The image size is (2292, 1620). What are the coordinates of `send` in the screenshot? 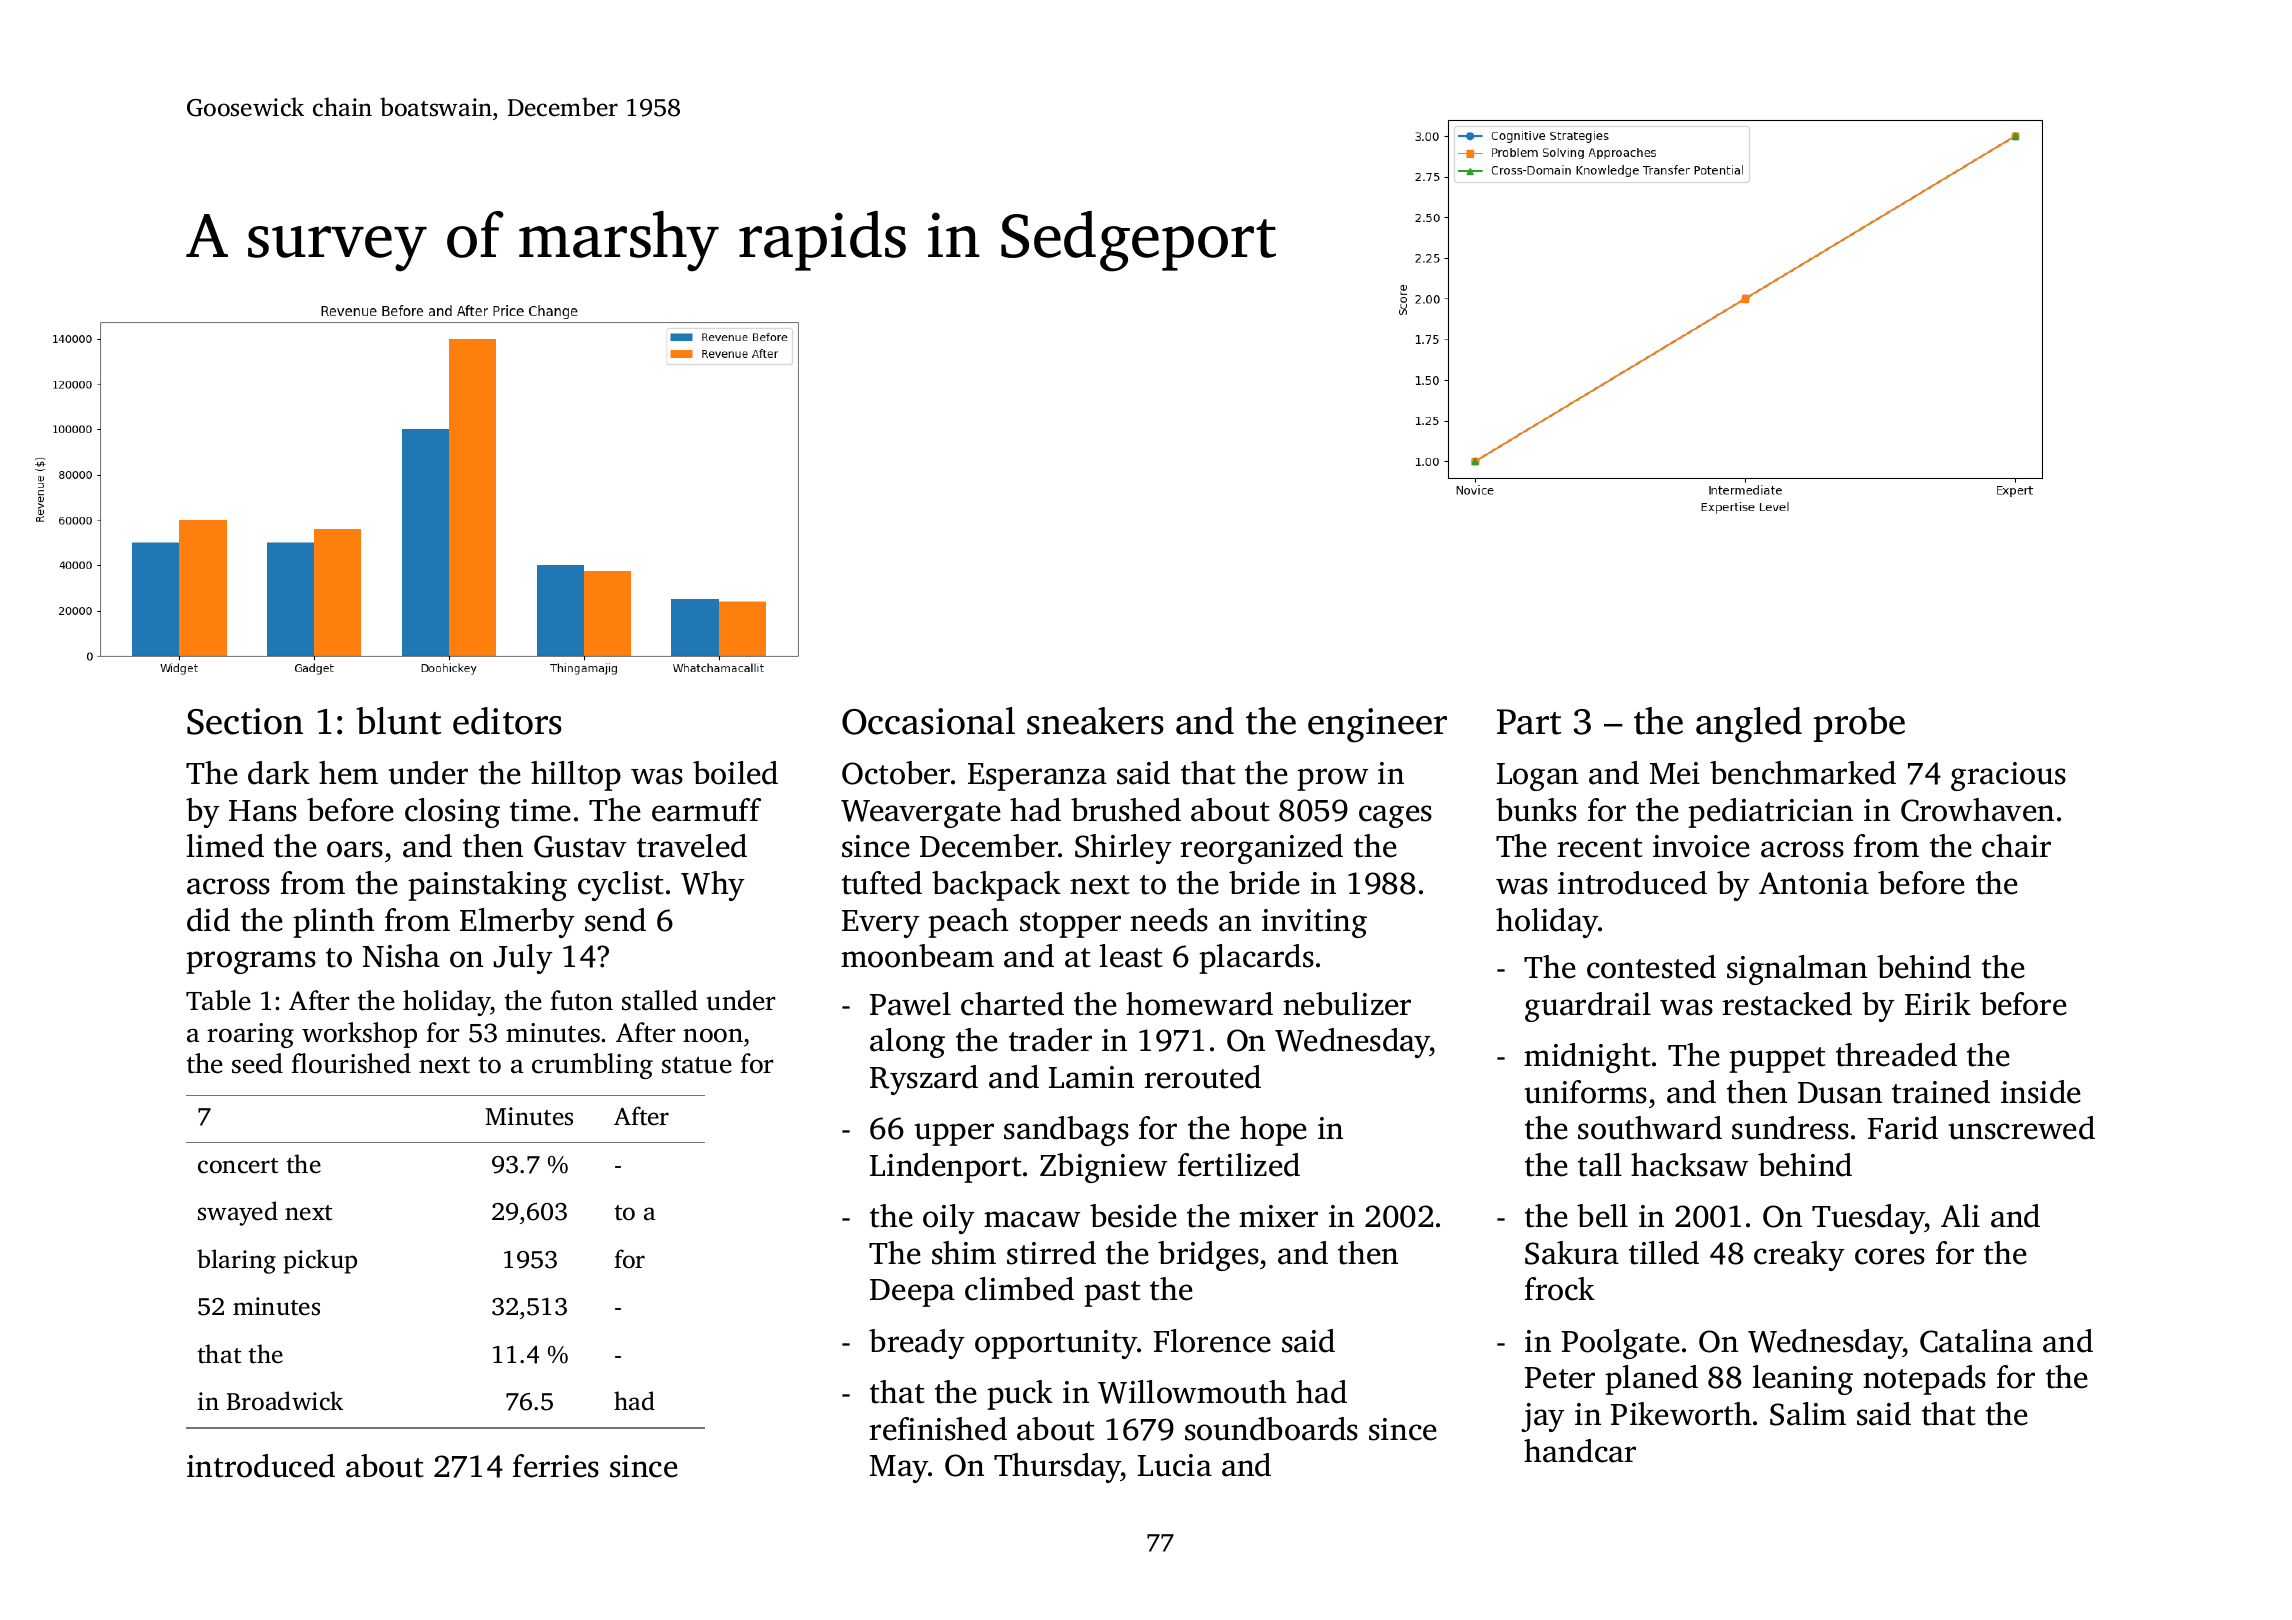 It's located at (615, 920).
